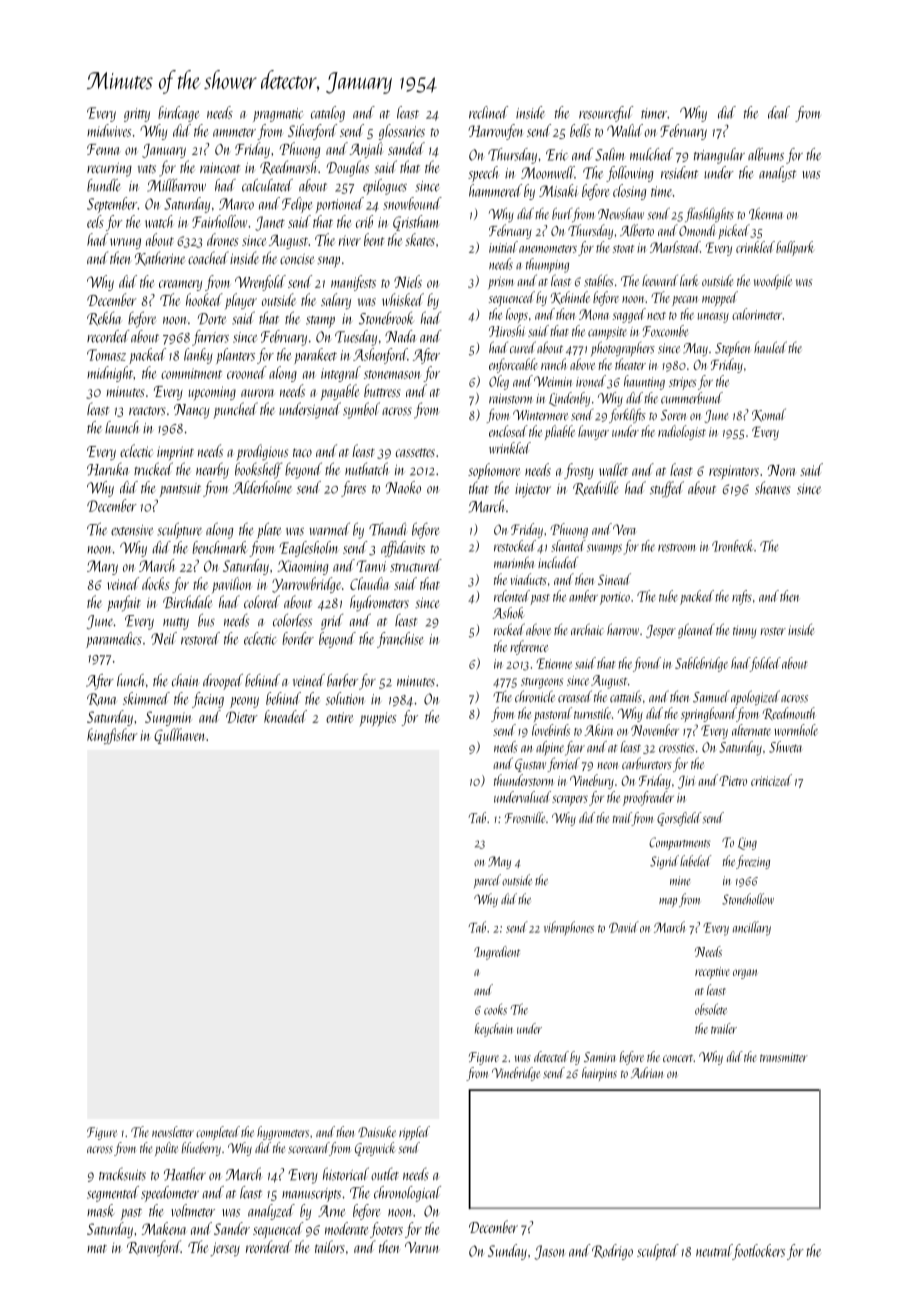 The image size is (908, 1316). What do you see at coordinates (178, 114) in the screenshot?
I see `birdcage` at bounding box center [178, 114].
